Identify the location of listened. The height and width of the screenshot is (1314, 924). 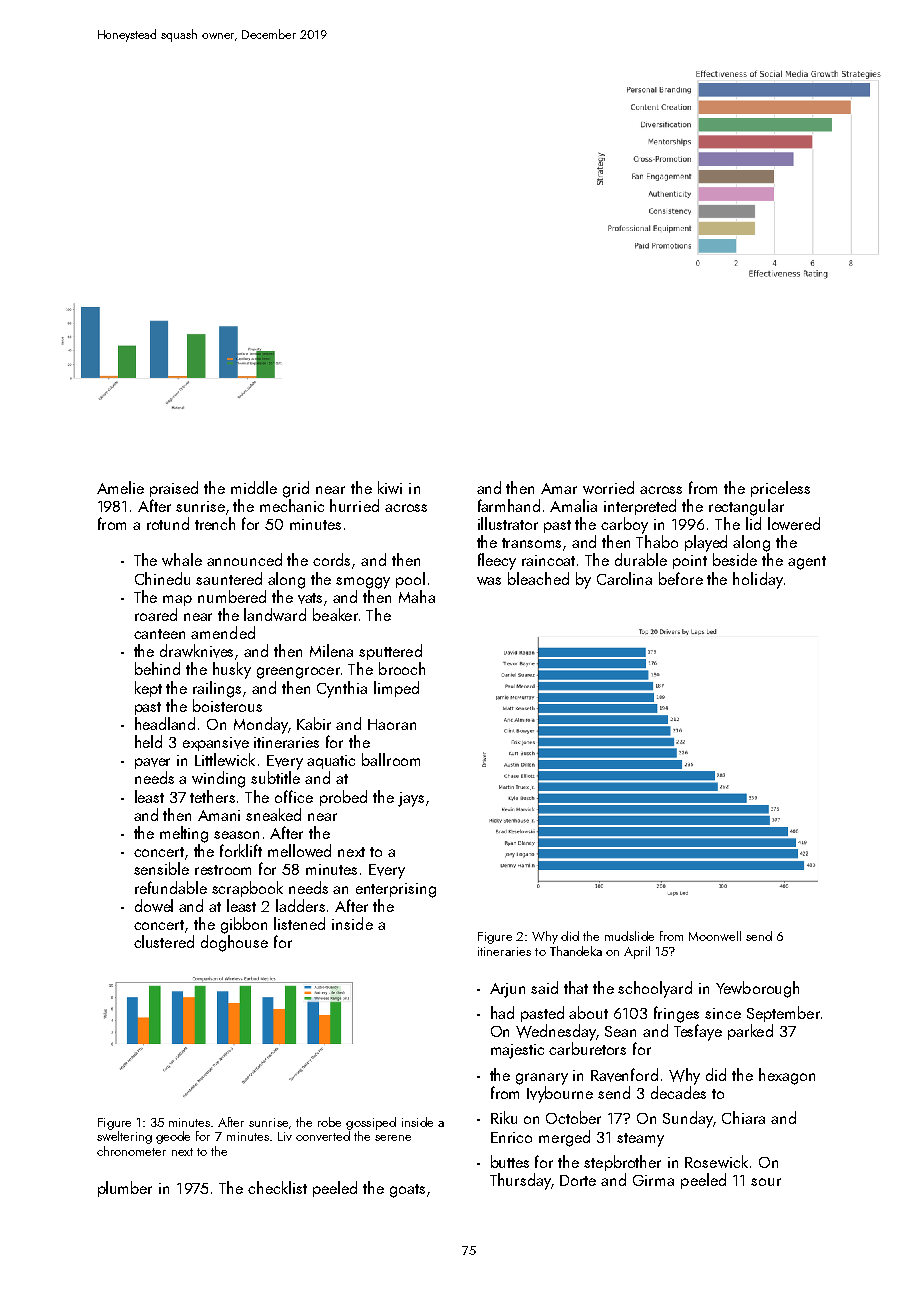
(299, 923).
